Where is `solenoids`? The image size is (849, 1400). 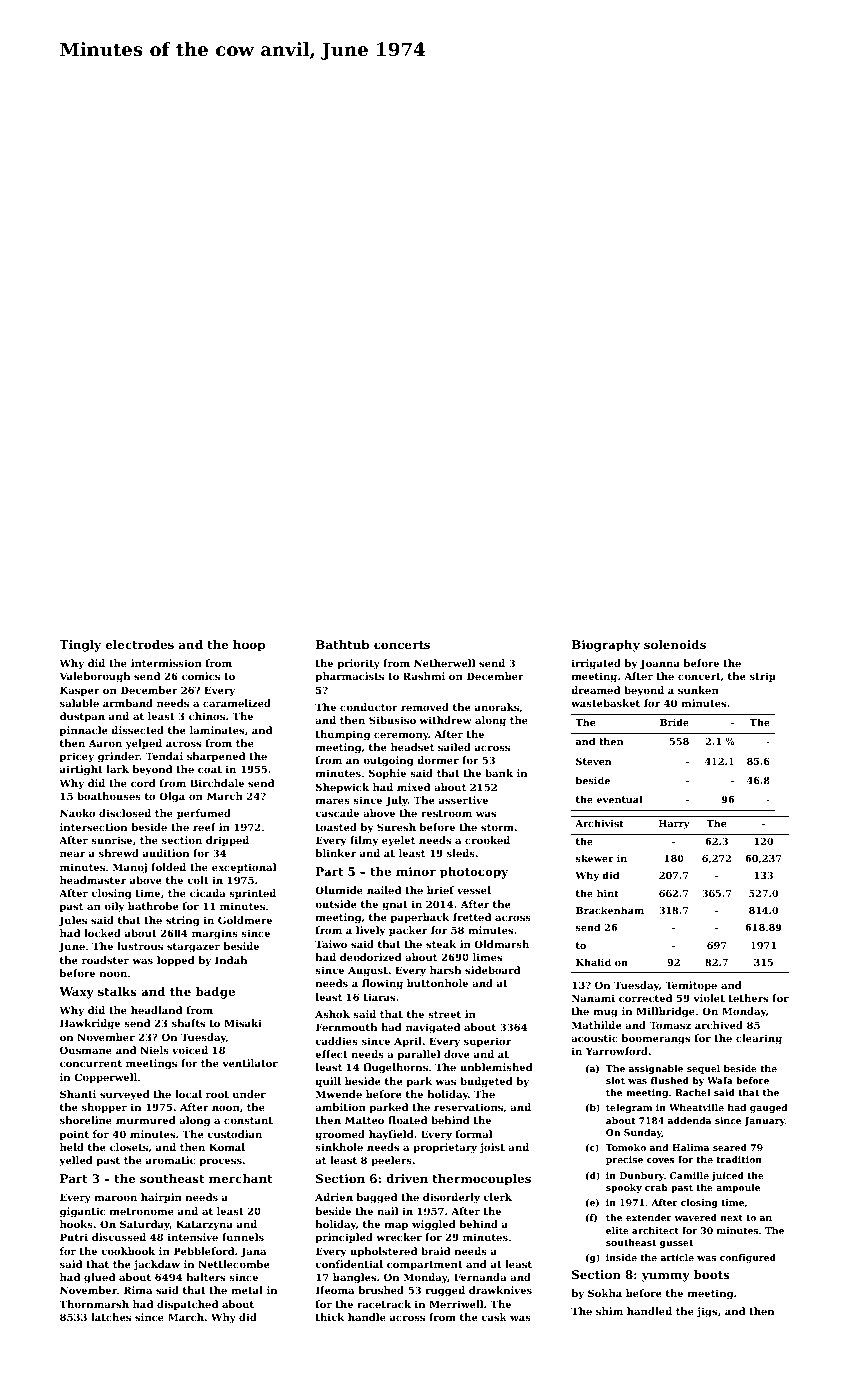 solenoids is located at coordinates (675, 644).
